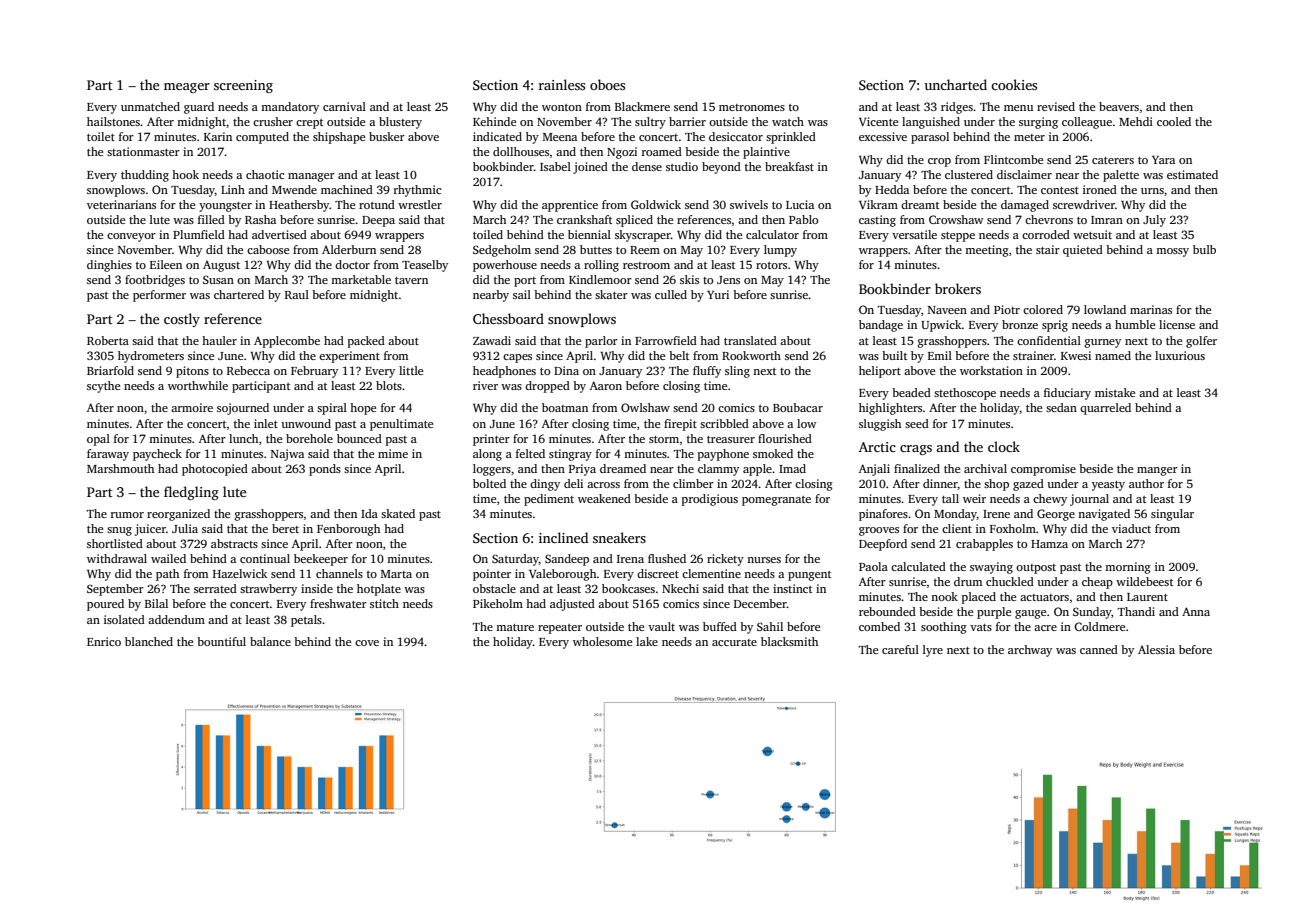 The width and height of the page is (1308, 924). Describe the element at coordinates (287, 455) in the page. I see `Najwa` at that location.
